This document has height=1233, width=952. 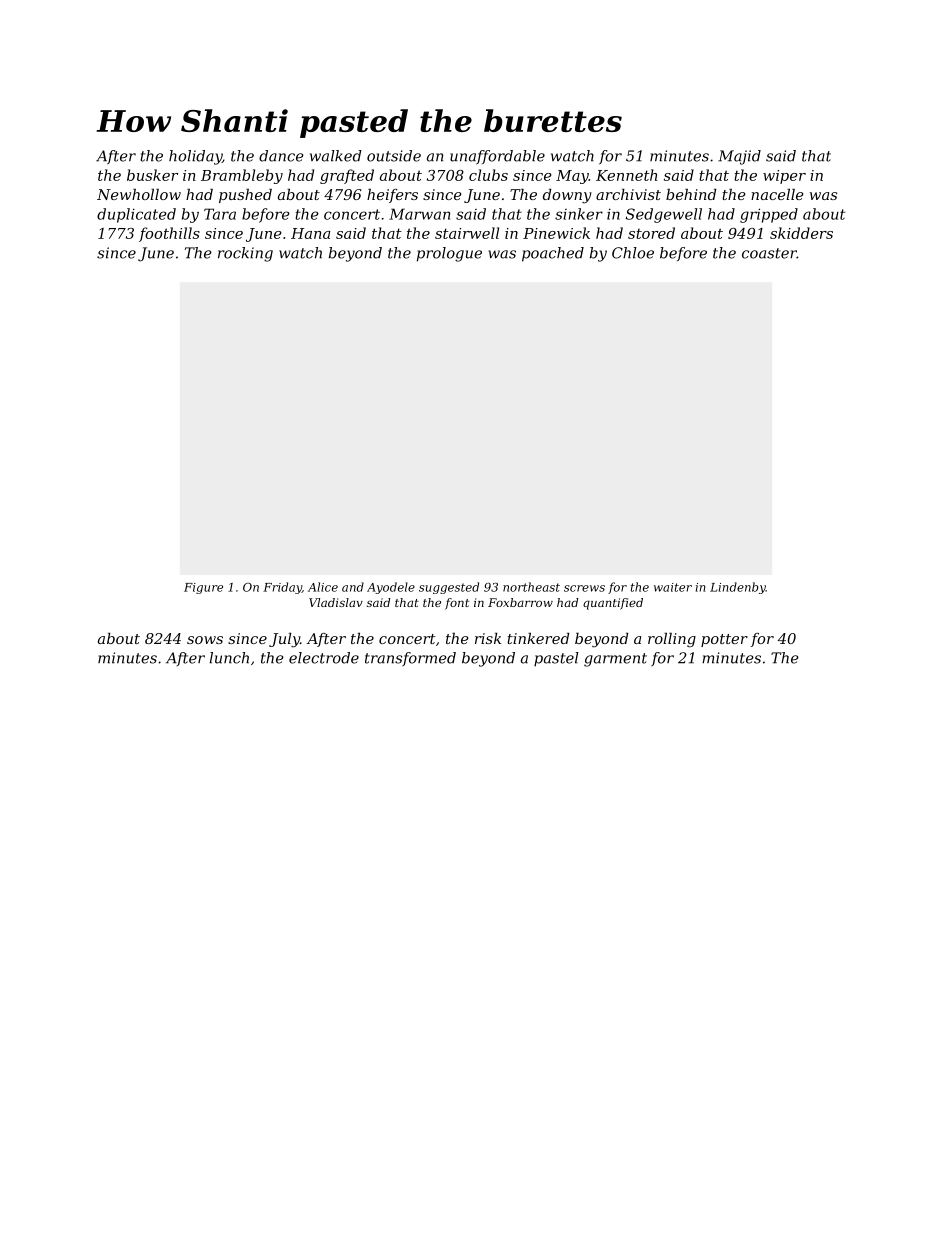 What do you see at coordinates (769, 253) in the document?
I see `coaster` at bounding box center [769, 253].
